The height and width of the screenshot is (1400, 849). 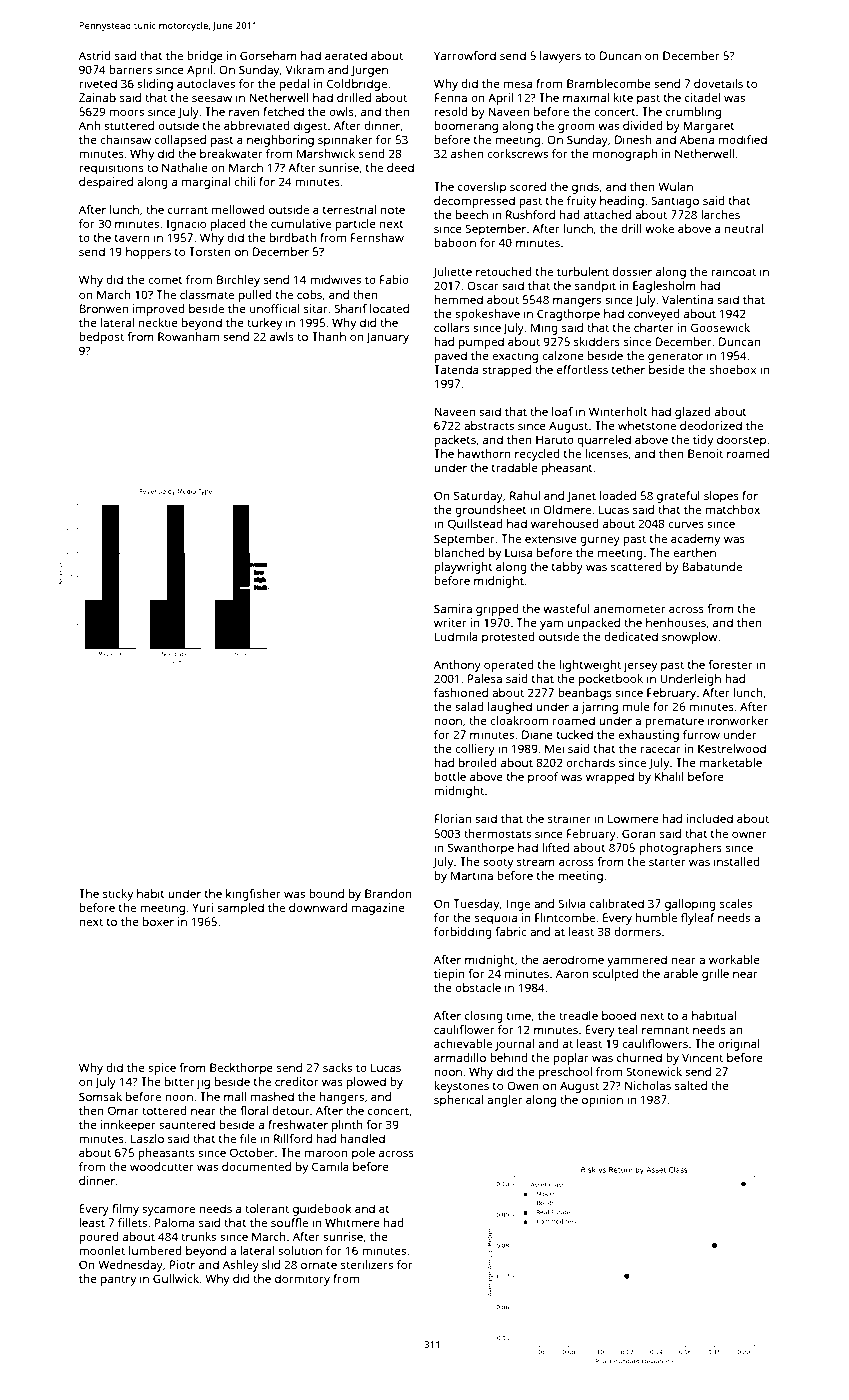 I want to click on Yarrowford, so click(x=465, y=55).
